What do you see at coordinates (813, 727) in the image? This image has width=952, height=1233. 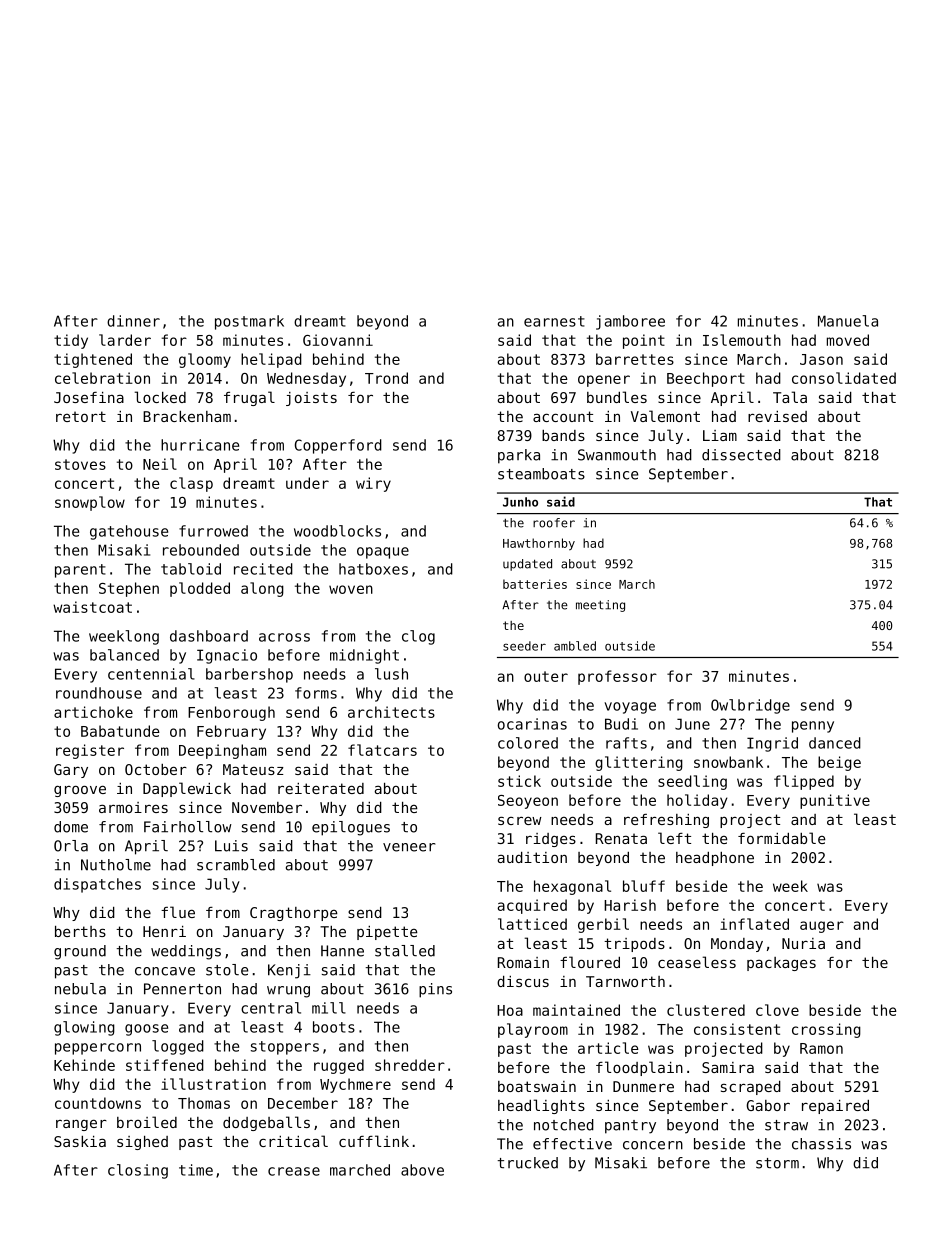 I see `penny` at bounding box center [813, 727].
